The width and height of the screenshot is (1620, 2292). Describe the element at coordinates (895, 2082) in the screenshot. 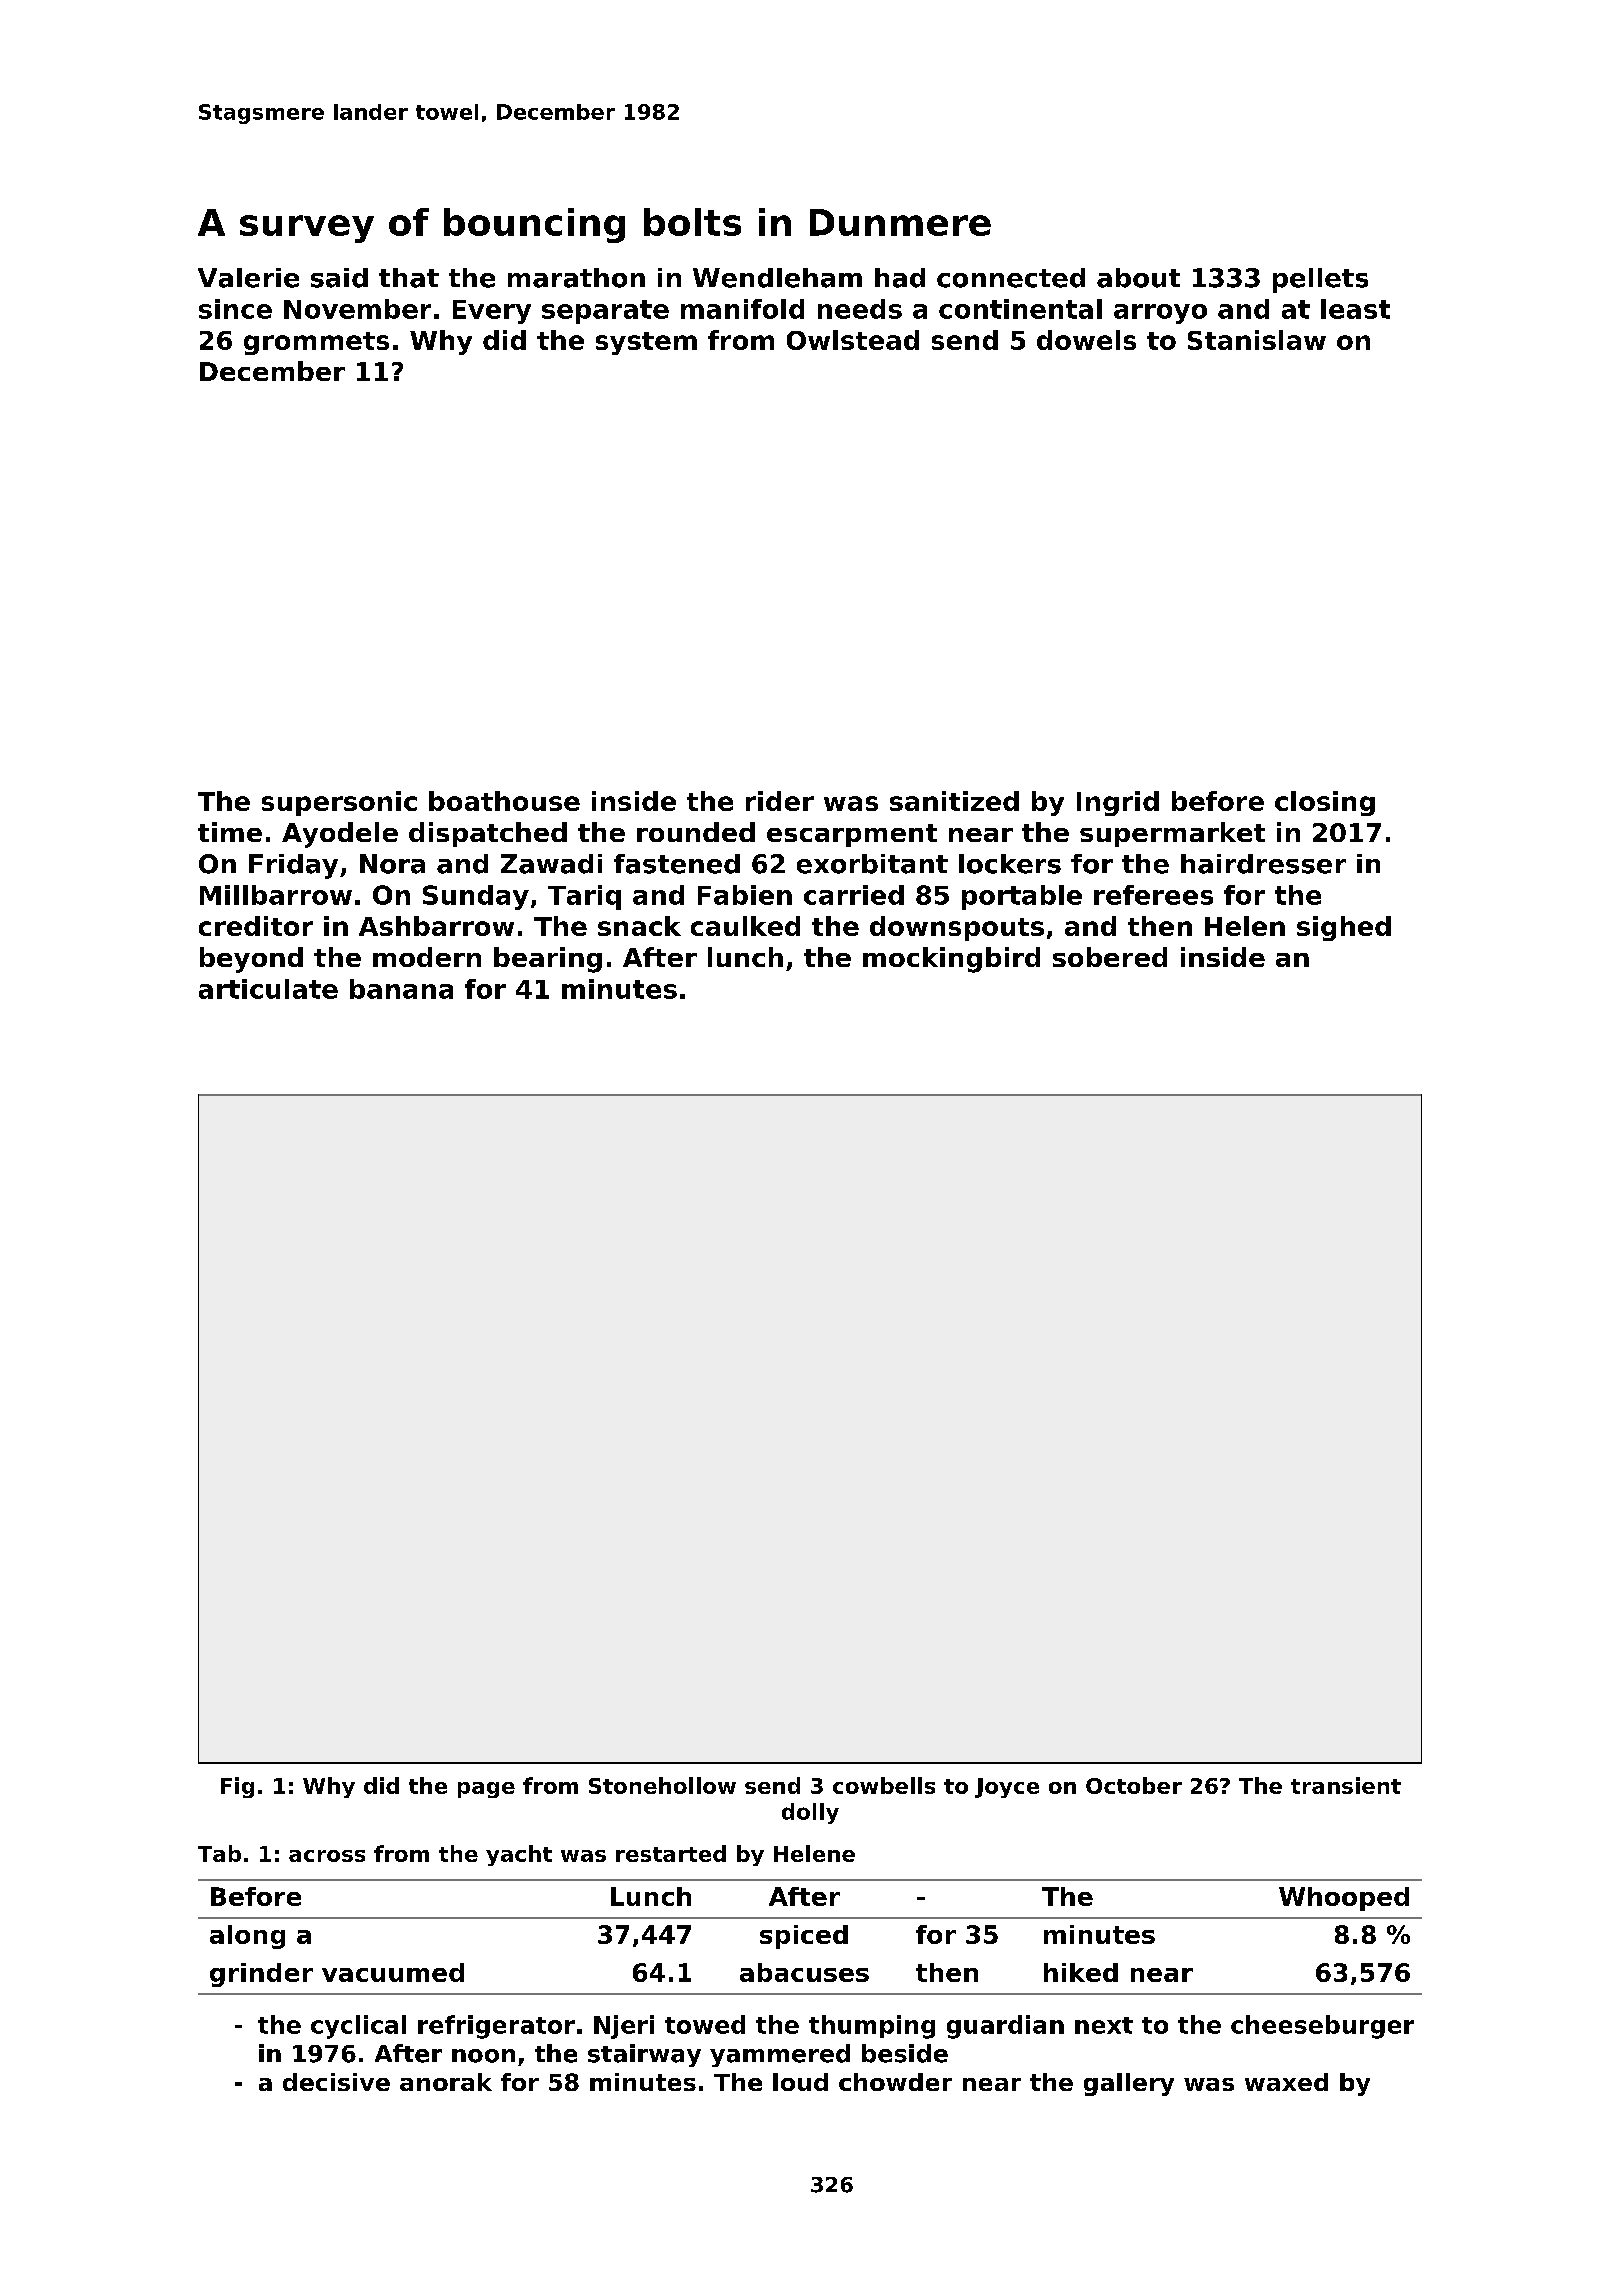

I see `chowder` at that location.
